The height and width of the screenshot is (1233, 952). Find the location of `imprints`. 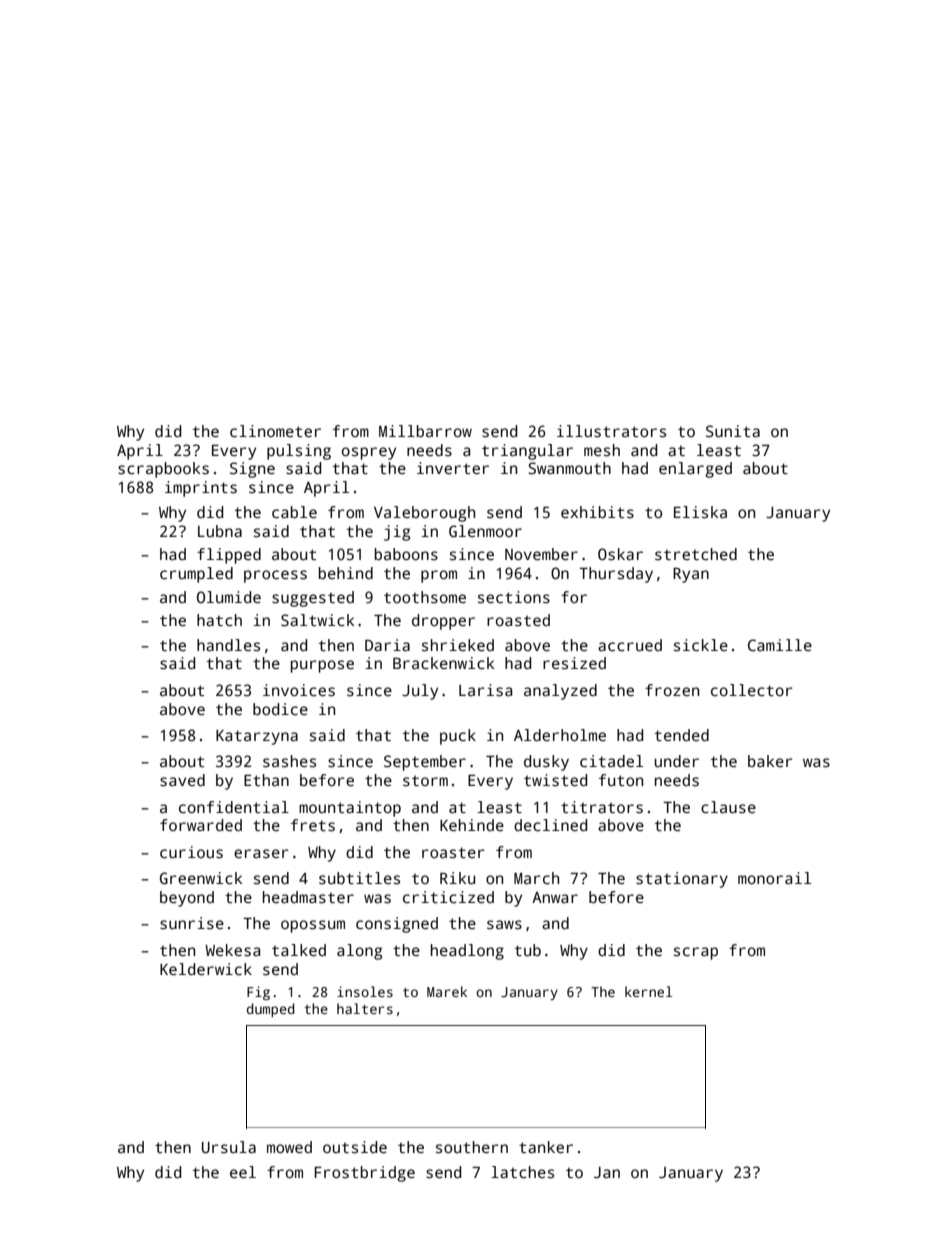

imprints is located at coordinates (201, 489).
